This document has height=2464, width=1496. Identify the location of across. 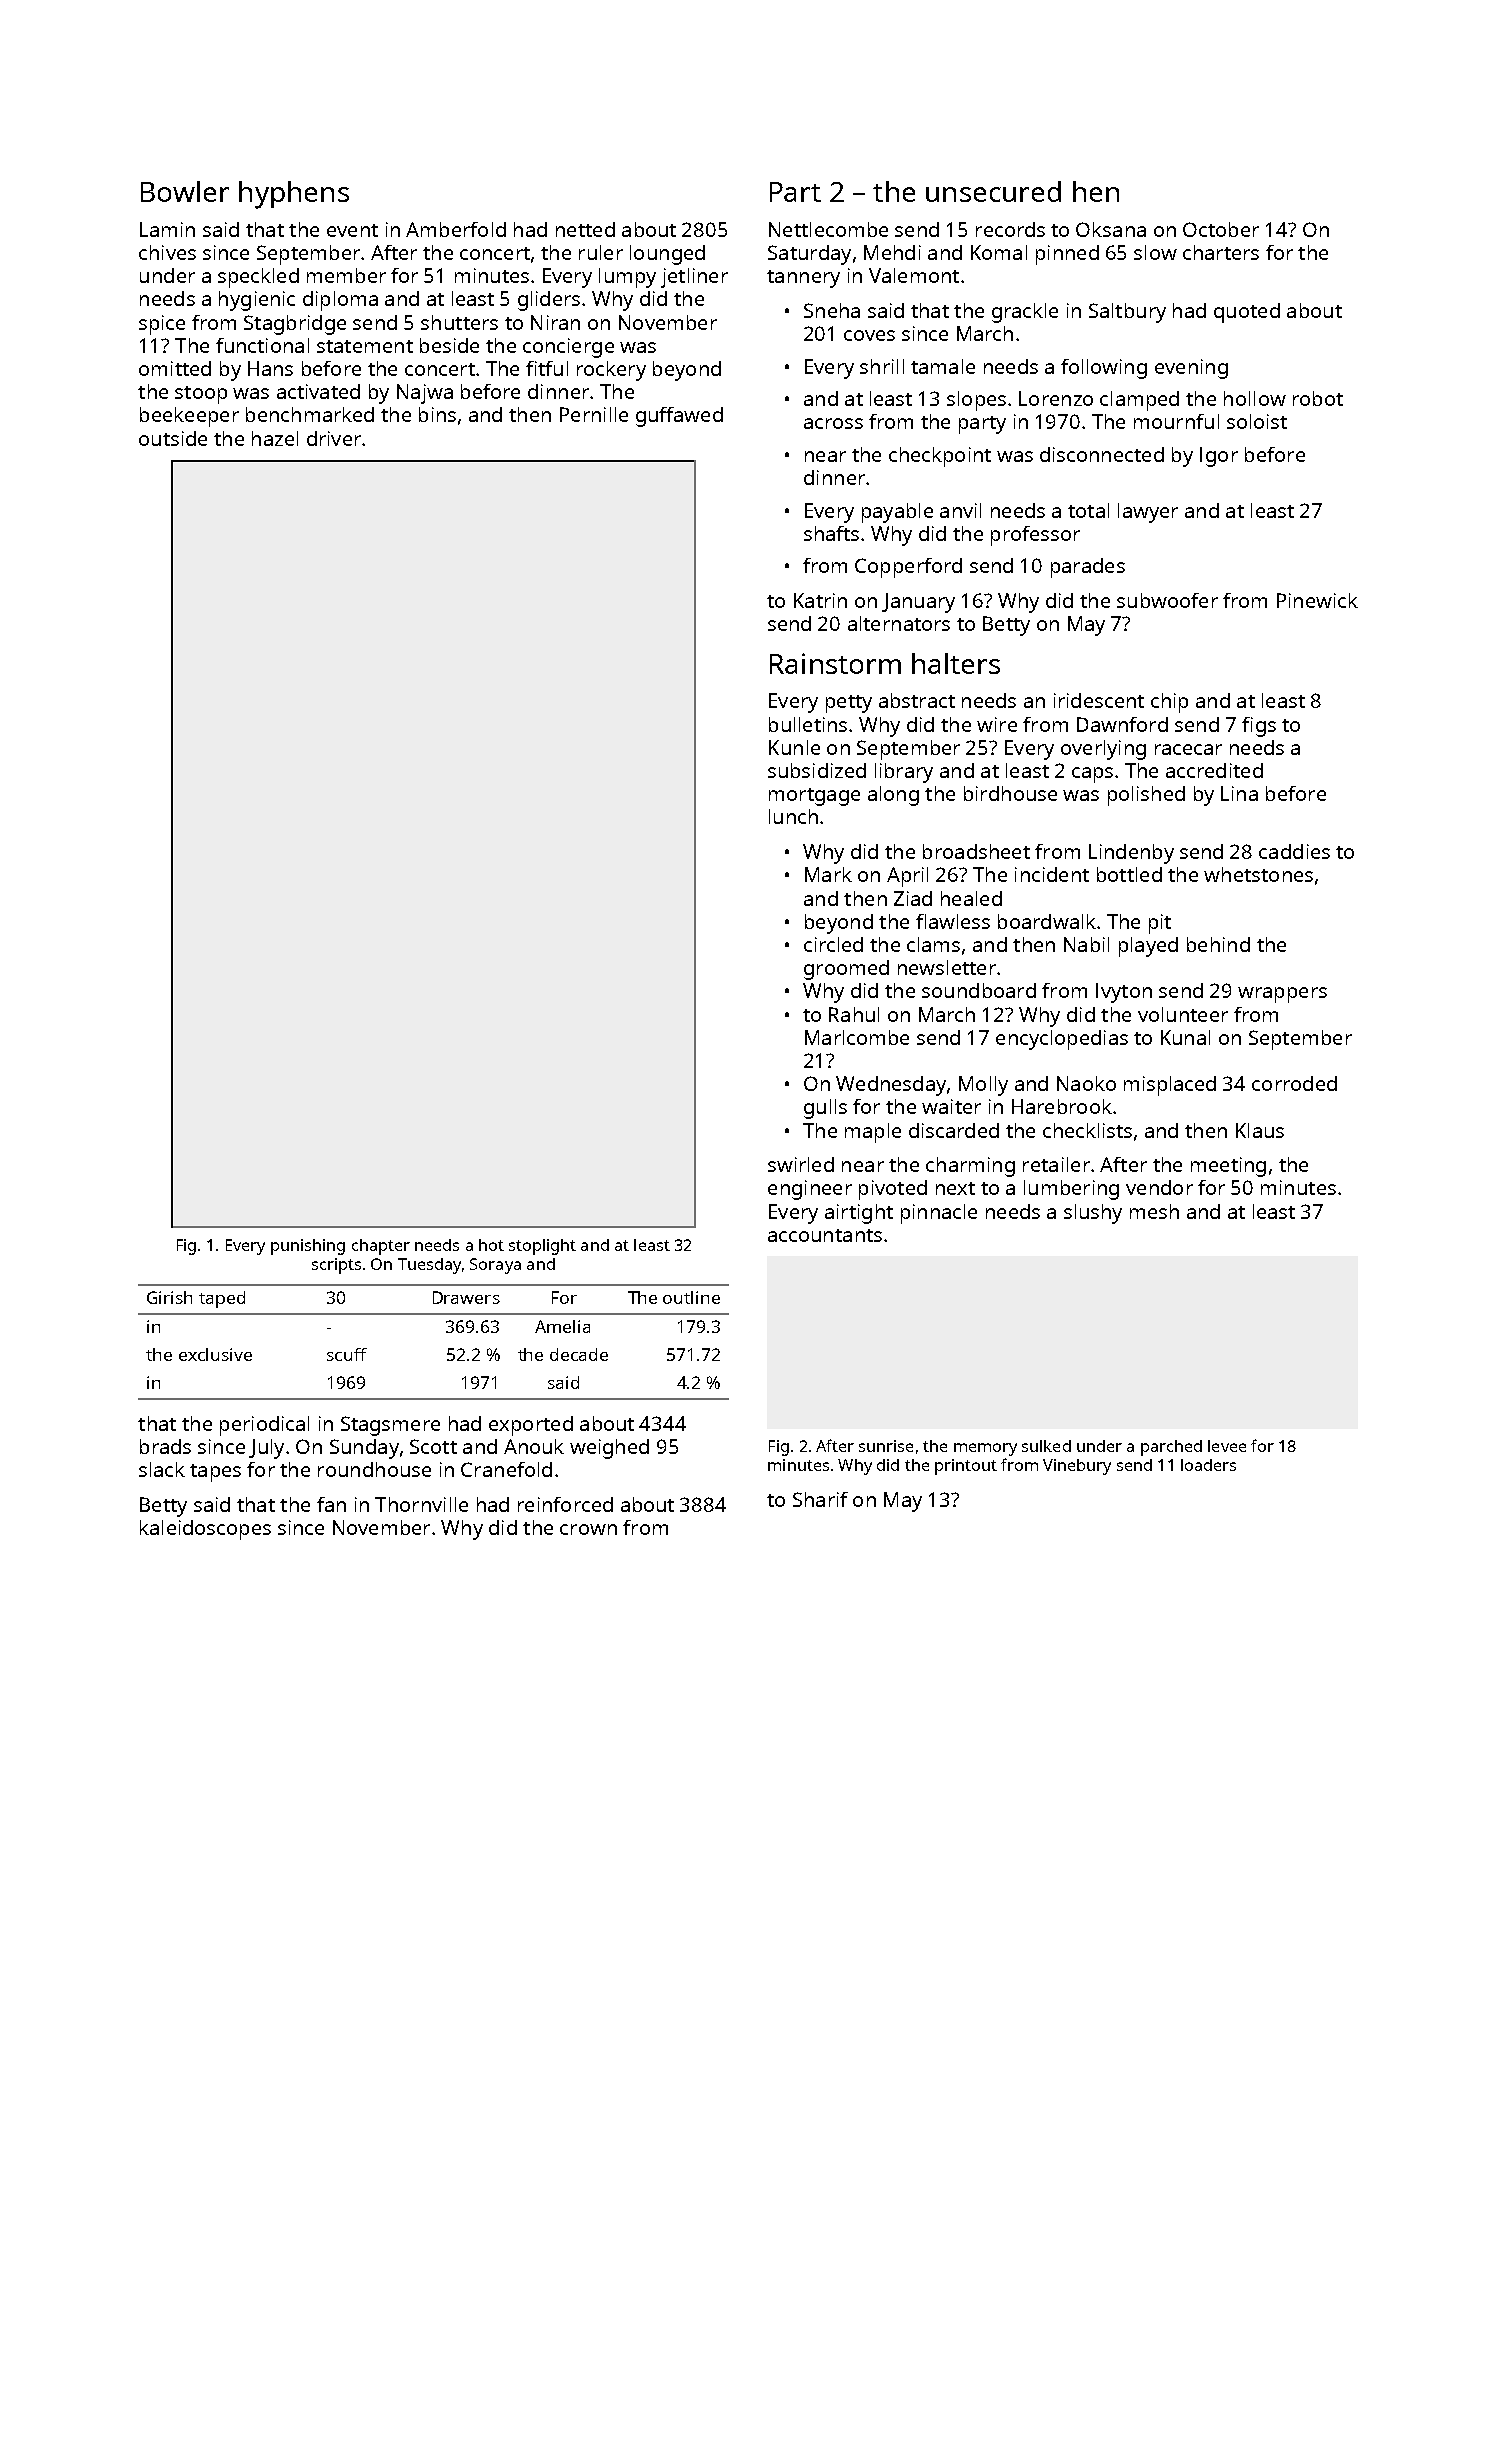
(833, 423).
